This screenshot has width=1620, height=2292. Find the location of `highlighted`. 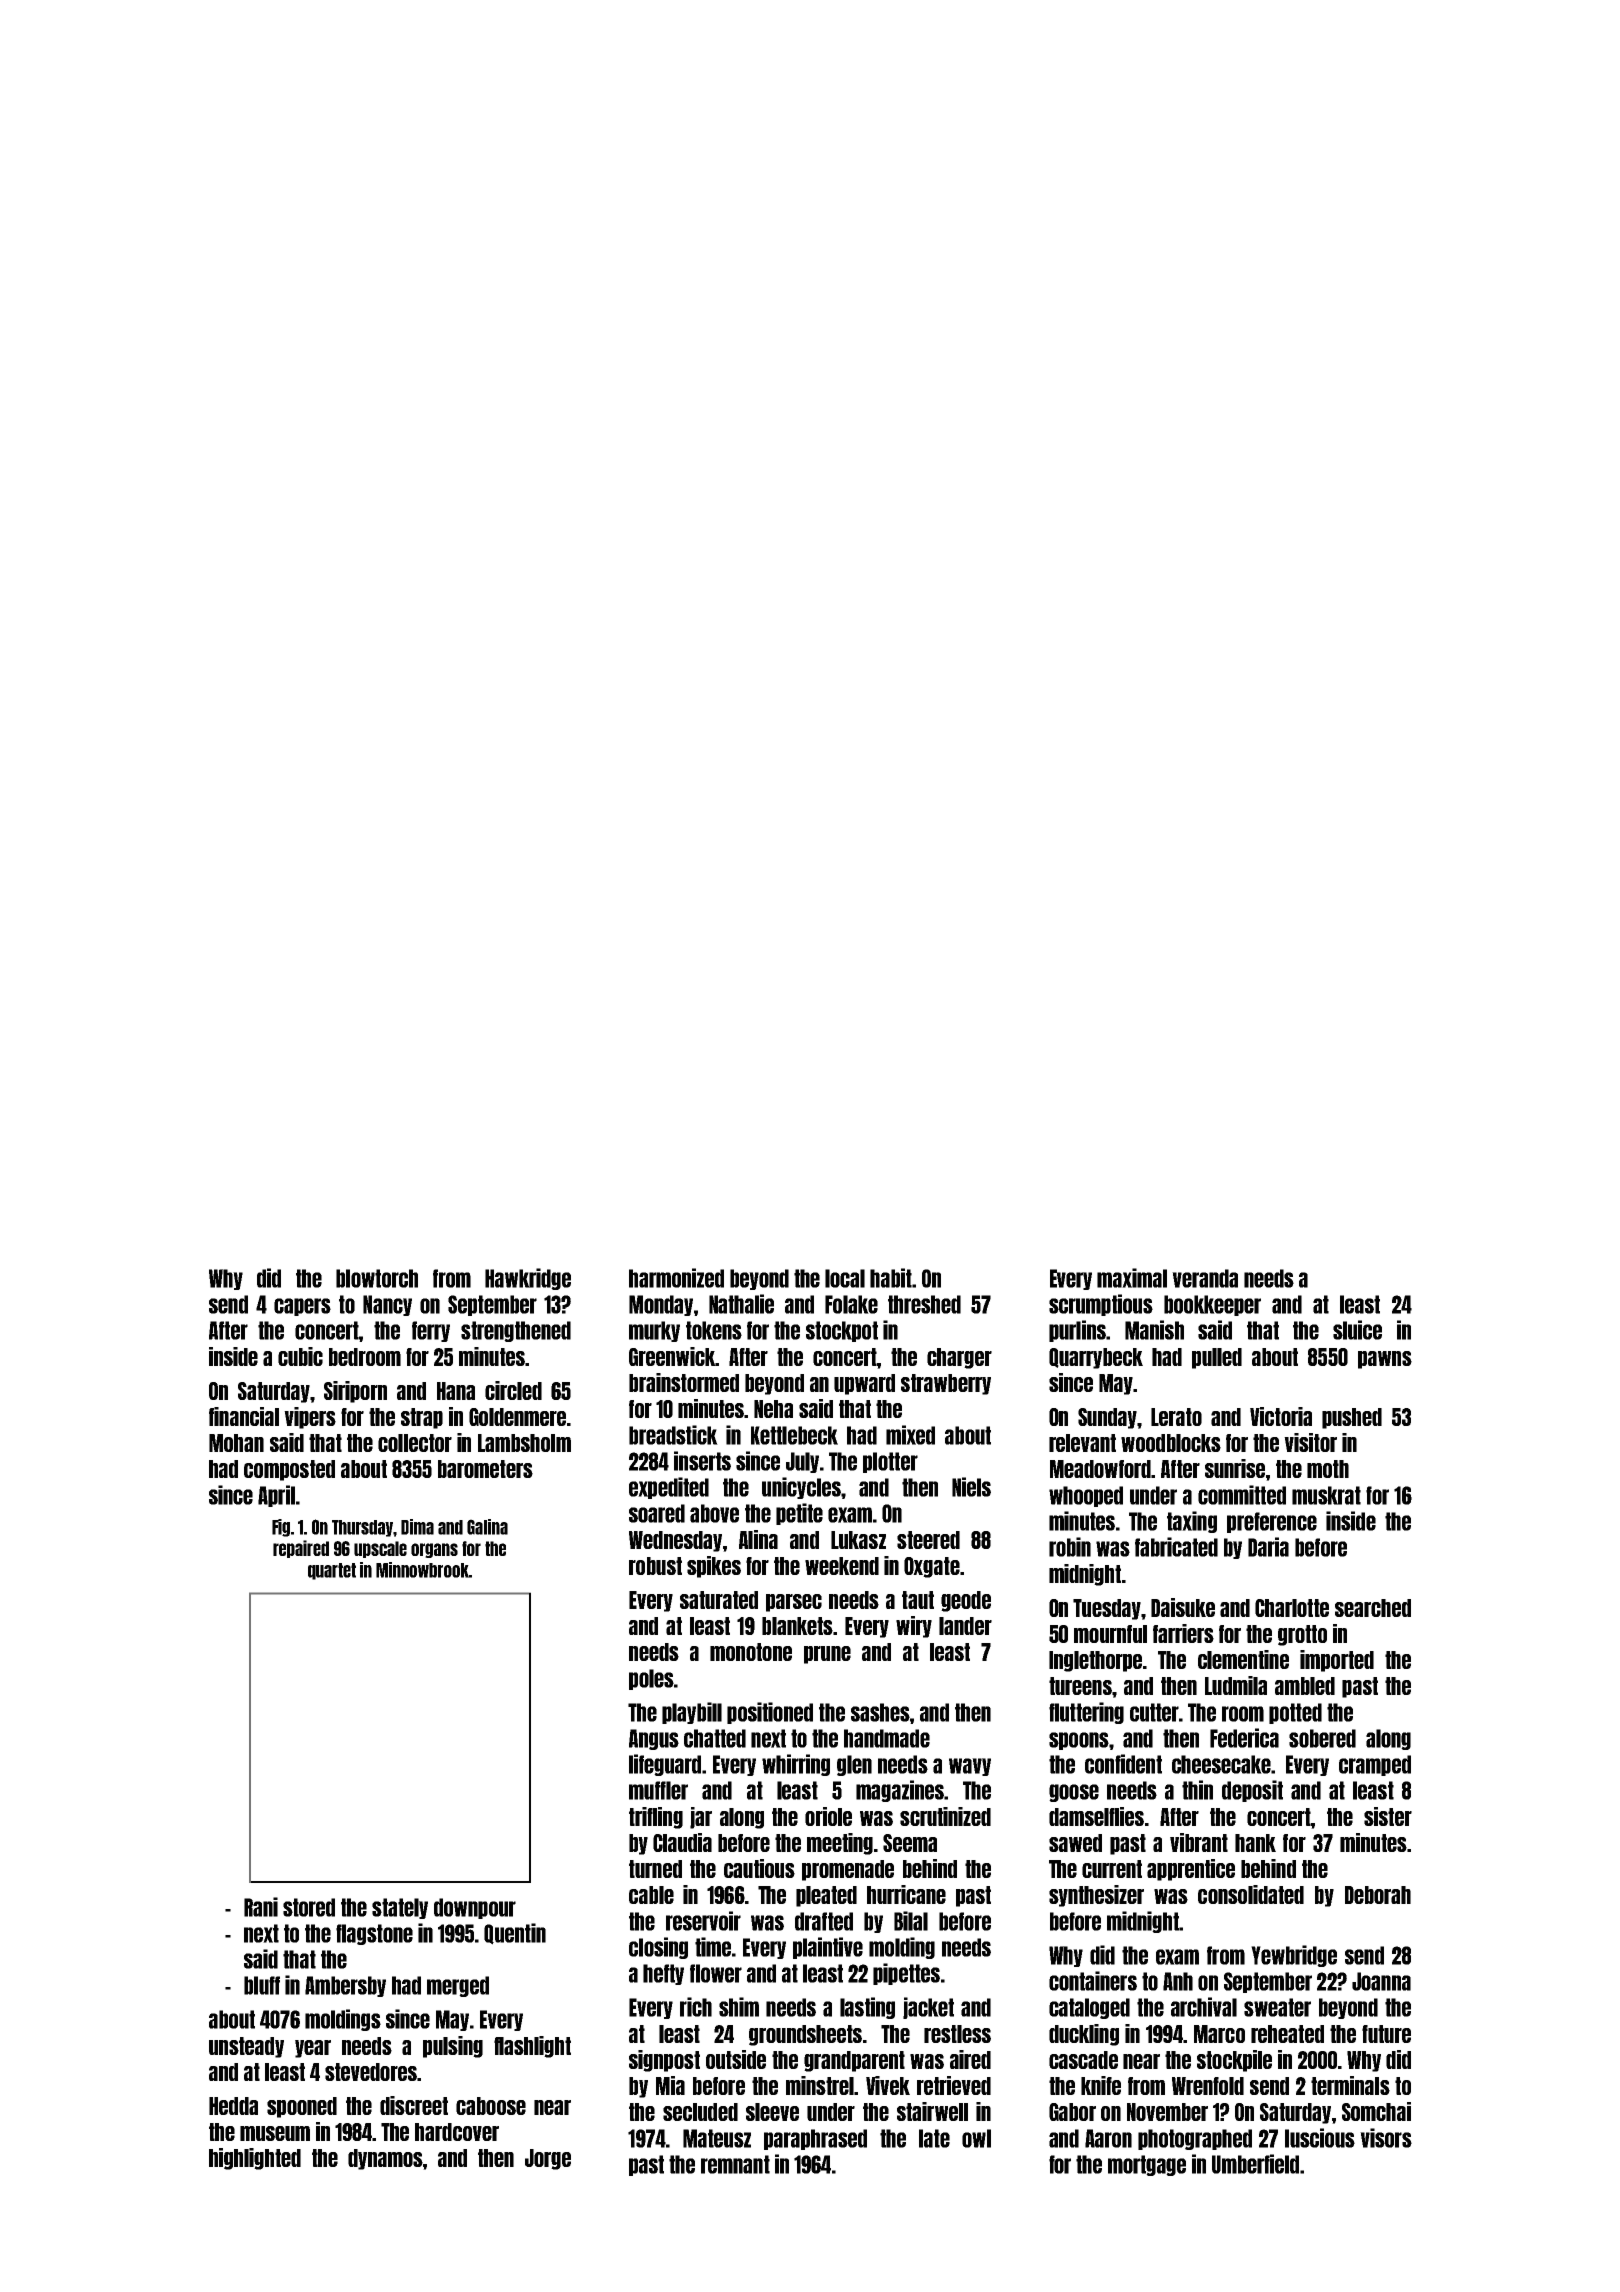

highlighted is located at coordinates (255, 2159).
